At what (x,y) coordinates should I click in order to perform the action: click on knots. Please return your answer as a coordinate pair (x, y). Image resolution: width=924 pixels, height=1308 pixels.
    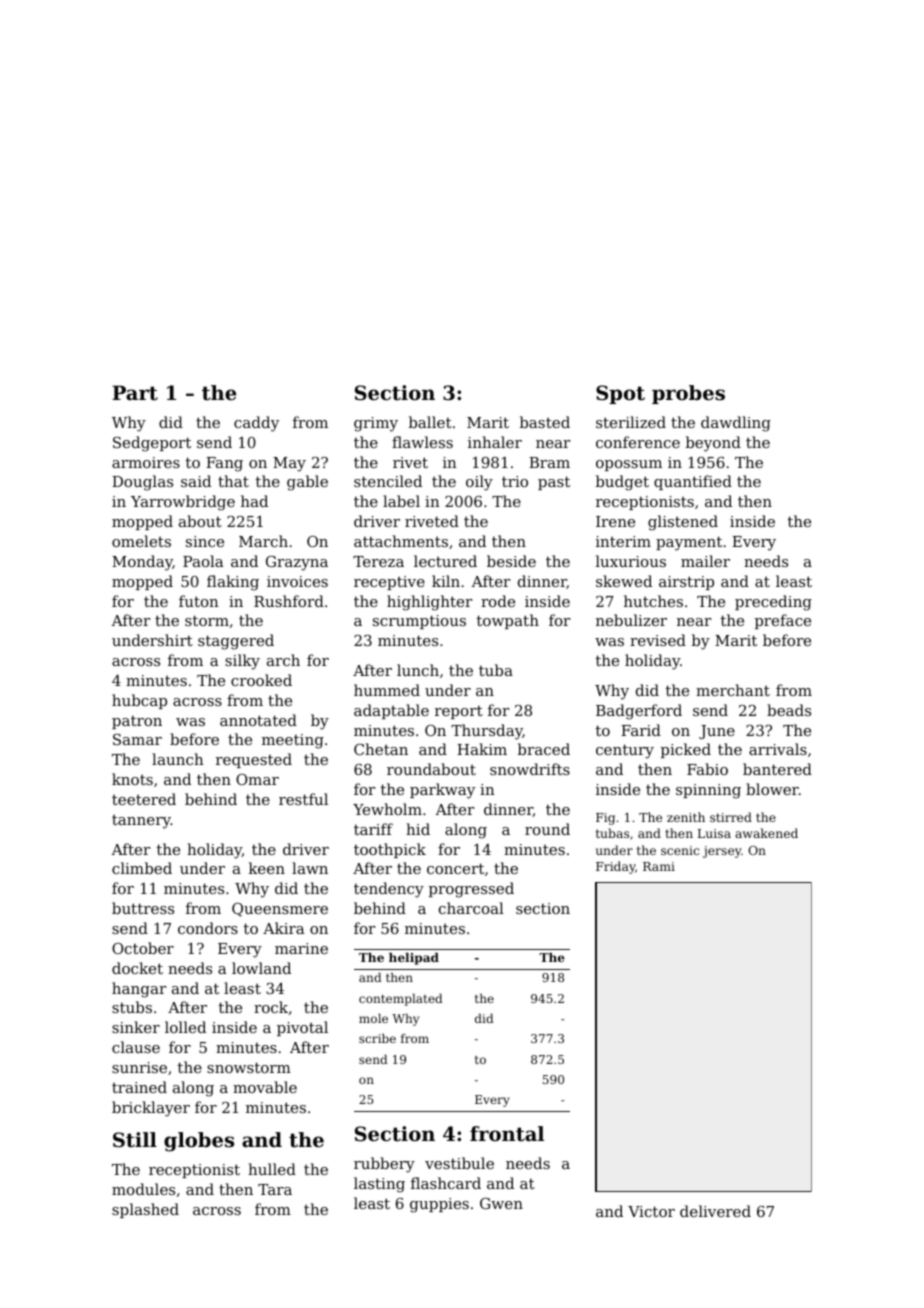
    Looking at the image, I should click on (132, 779).
